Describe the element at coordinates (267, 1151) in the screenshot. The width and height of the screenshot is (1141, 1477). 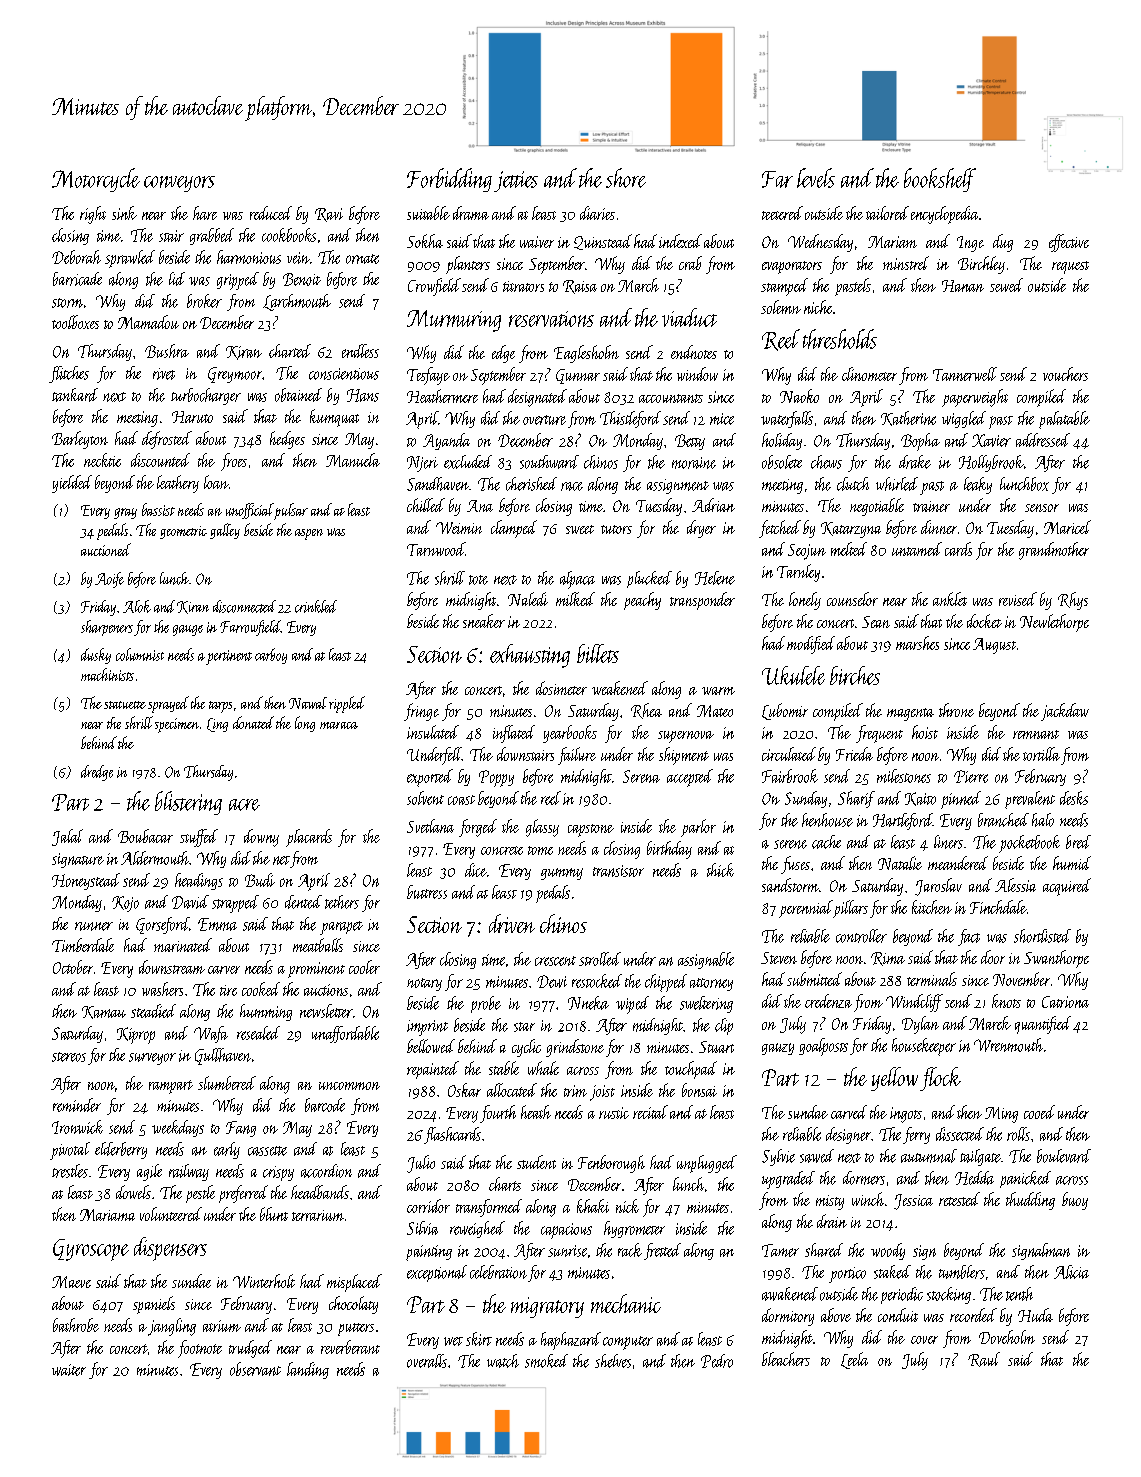
I see `cassette` at that location.
